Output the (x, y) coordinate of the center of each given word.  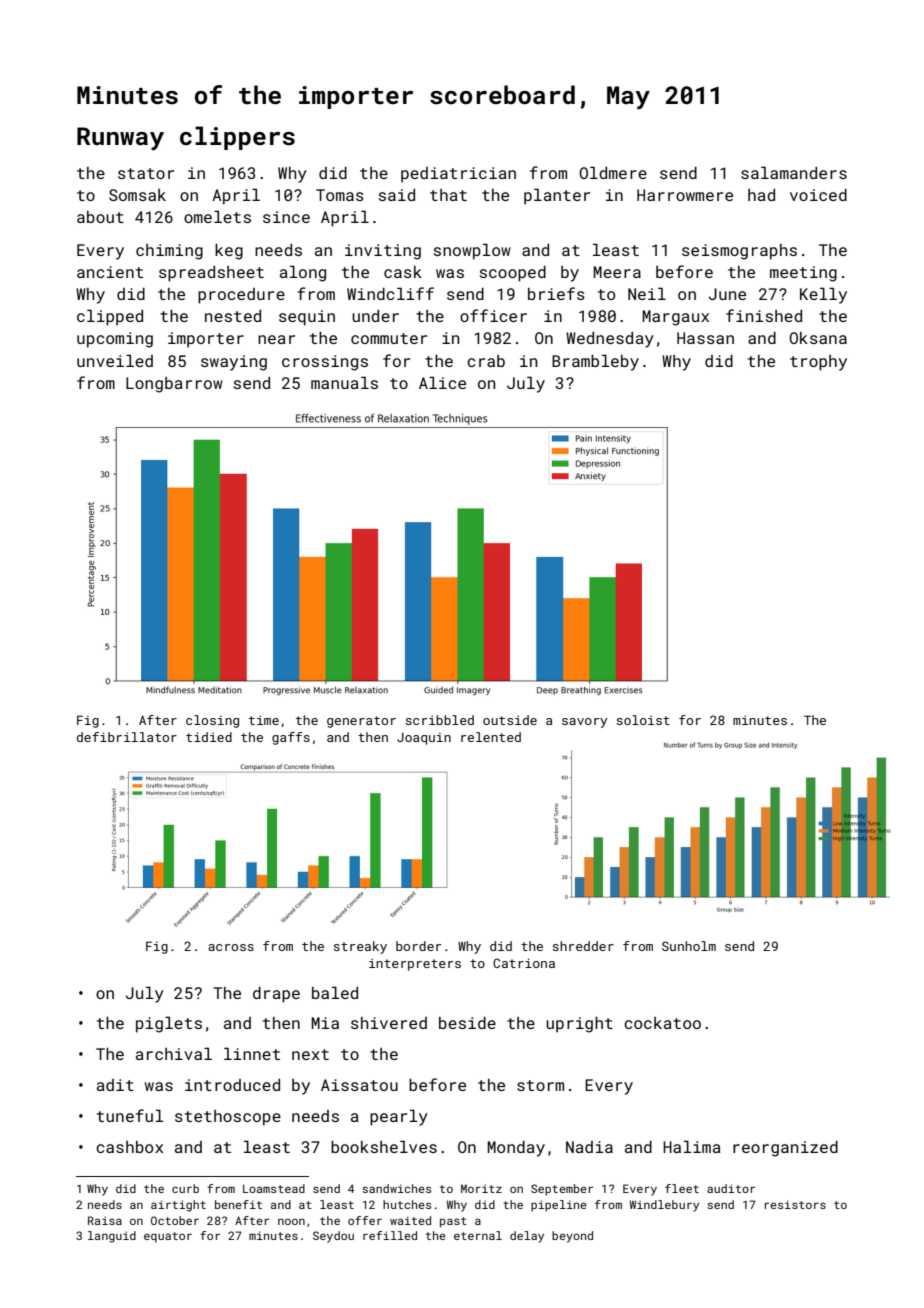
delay (527, 1237)
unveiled (115, 360)
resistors (795, 1204)
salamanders (794, 172)
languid (112, 1237)
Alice (442, 382)
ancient (110, 272)
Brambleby (595, 362)
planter (557, 196)
